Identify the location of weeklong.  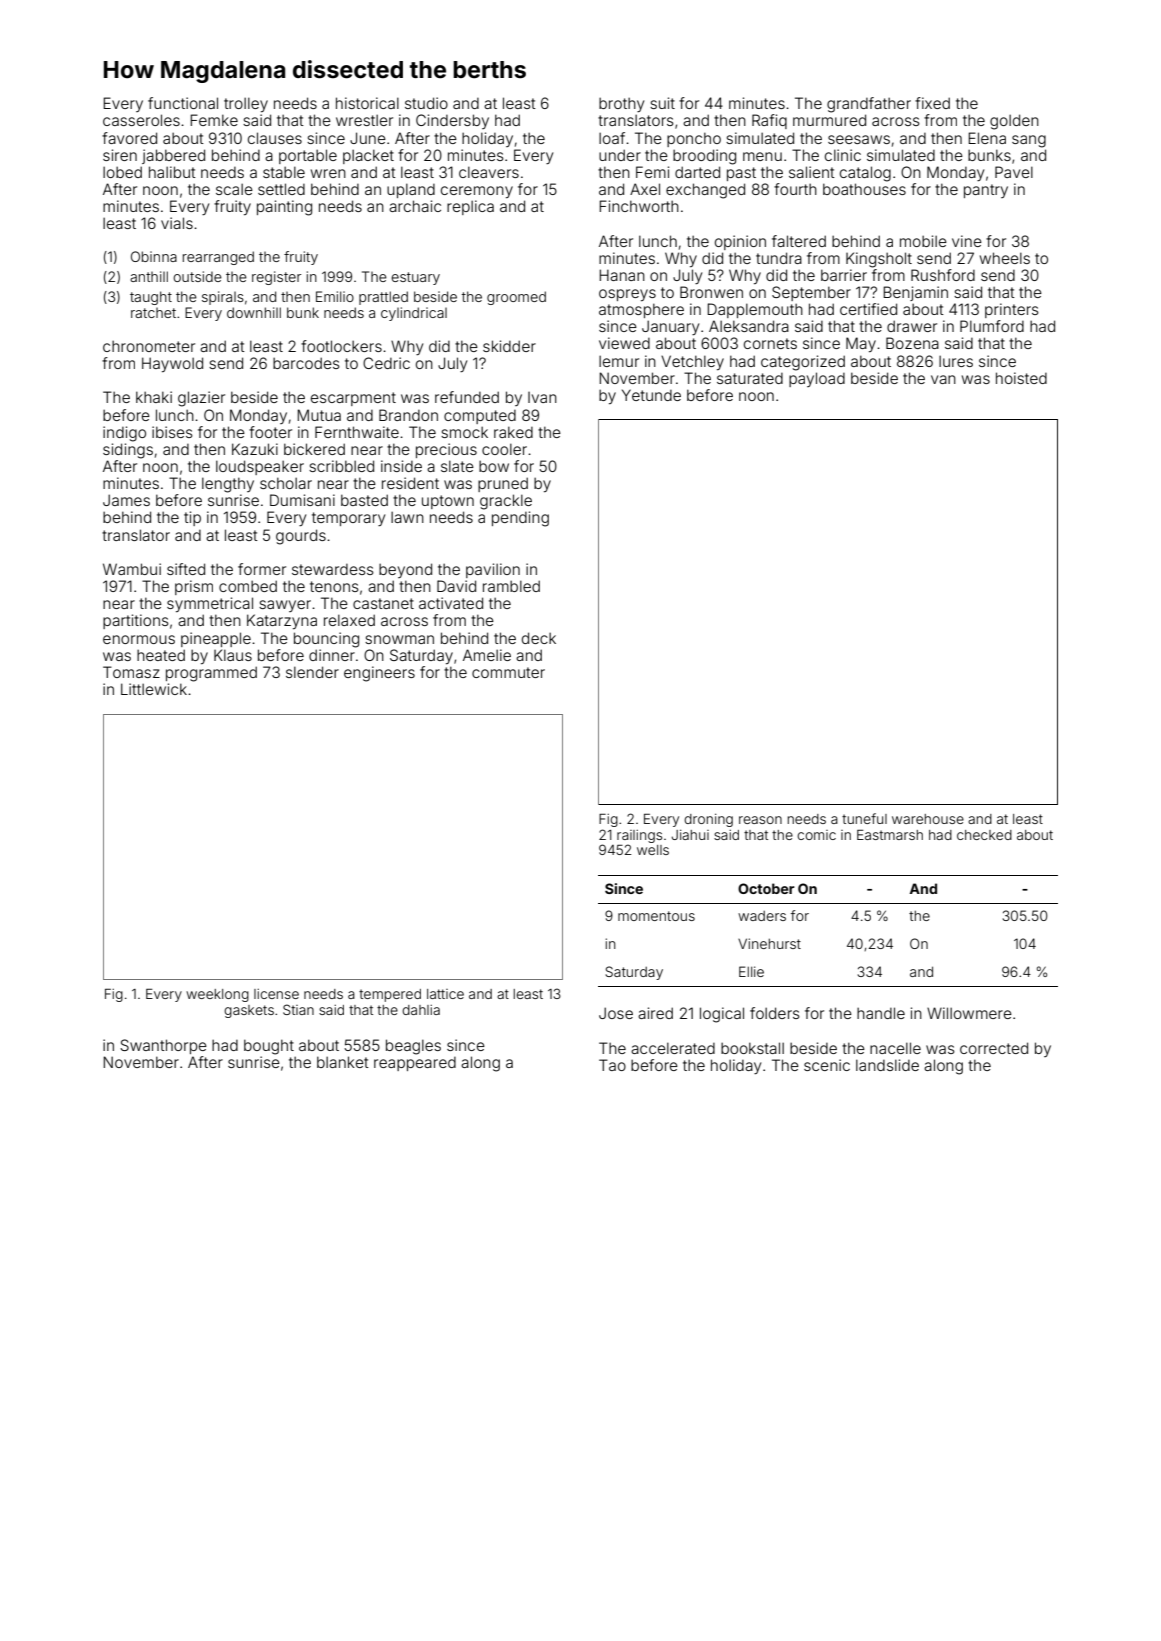
(217, 995).
